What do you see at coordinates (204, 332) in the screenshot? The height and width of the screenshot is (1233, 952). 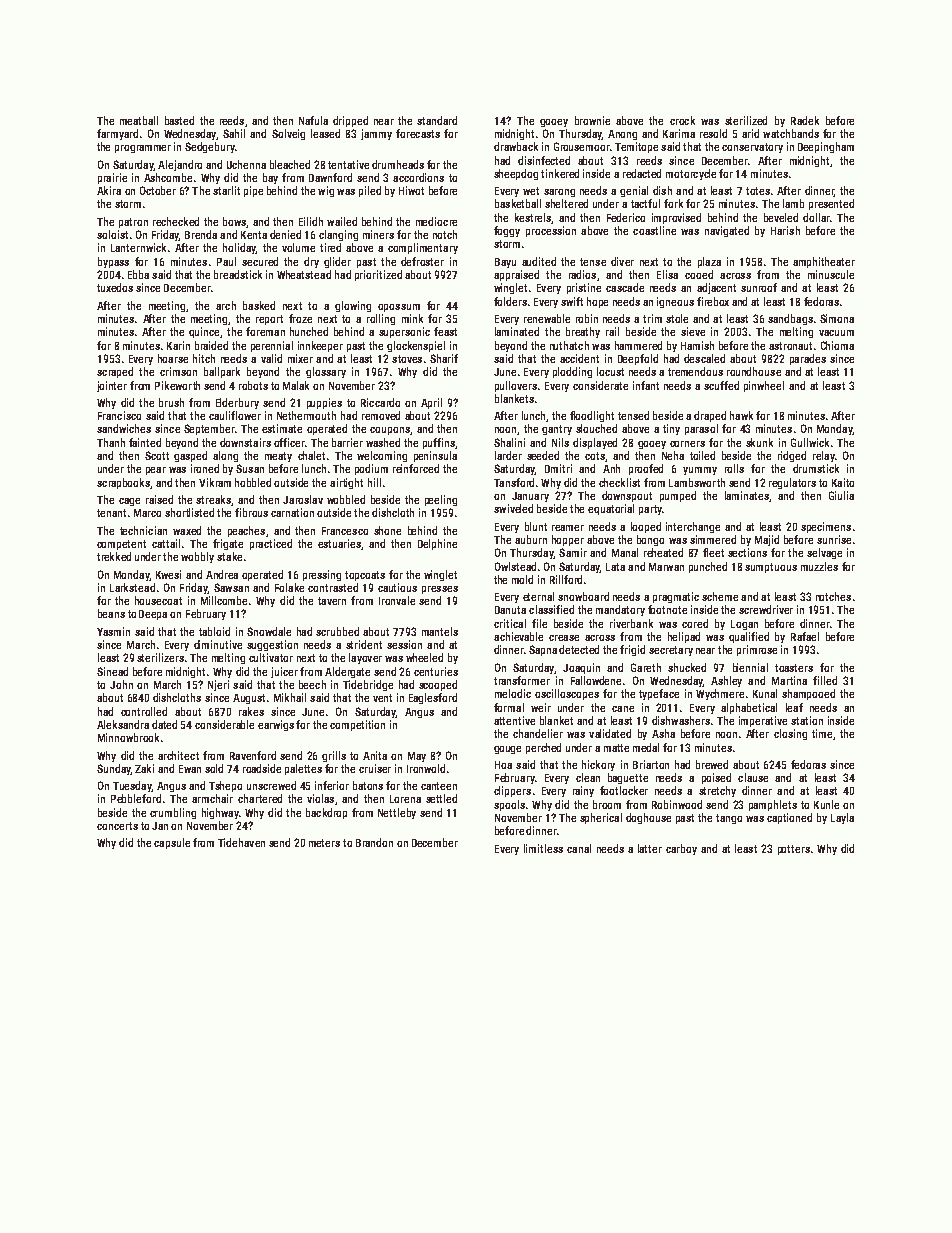 I see `quince` at bounding box center [204, 332].
